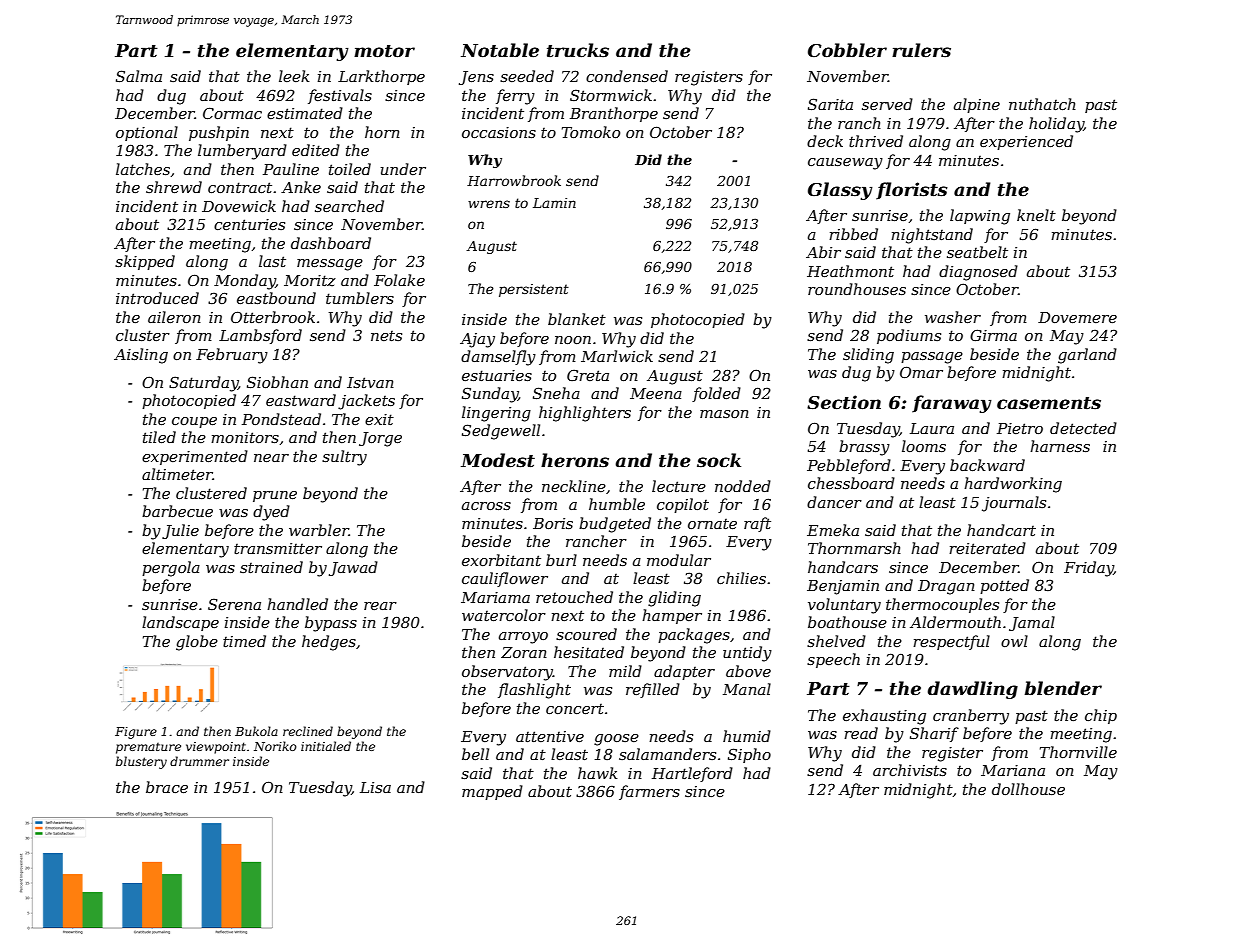 This image has width=1233, height=952. I want to click on potted, so click(1004, 586).
